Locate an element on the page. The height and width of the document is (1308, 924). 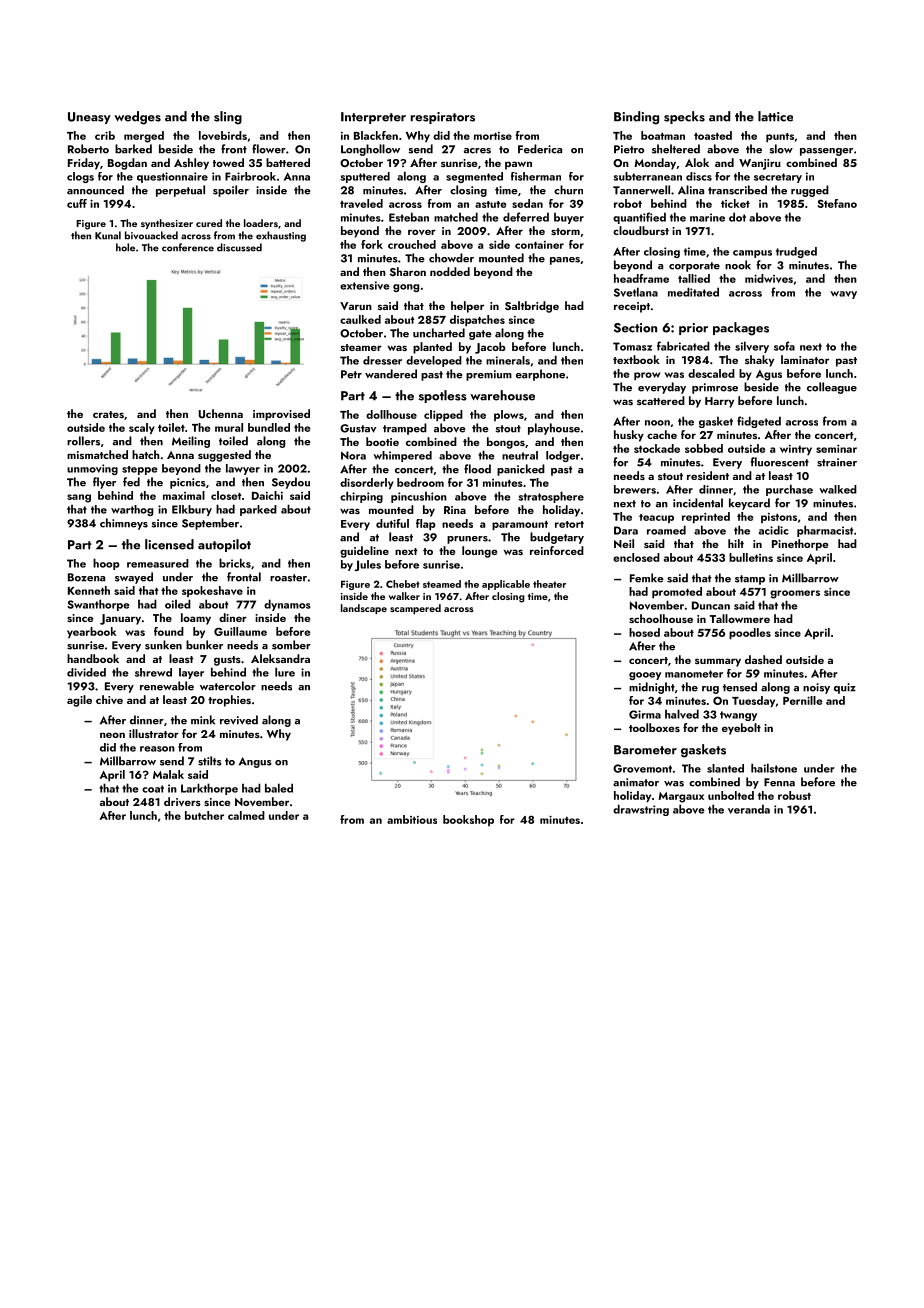
sling is located at coordinates (228, 118).
